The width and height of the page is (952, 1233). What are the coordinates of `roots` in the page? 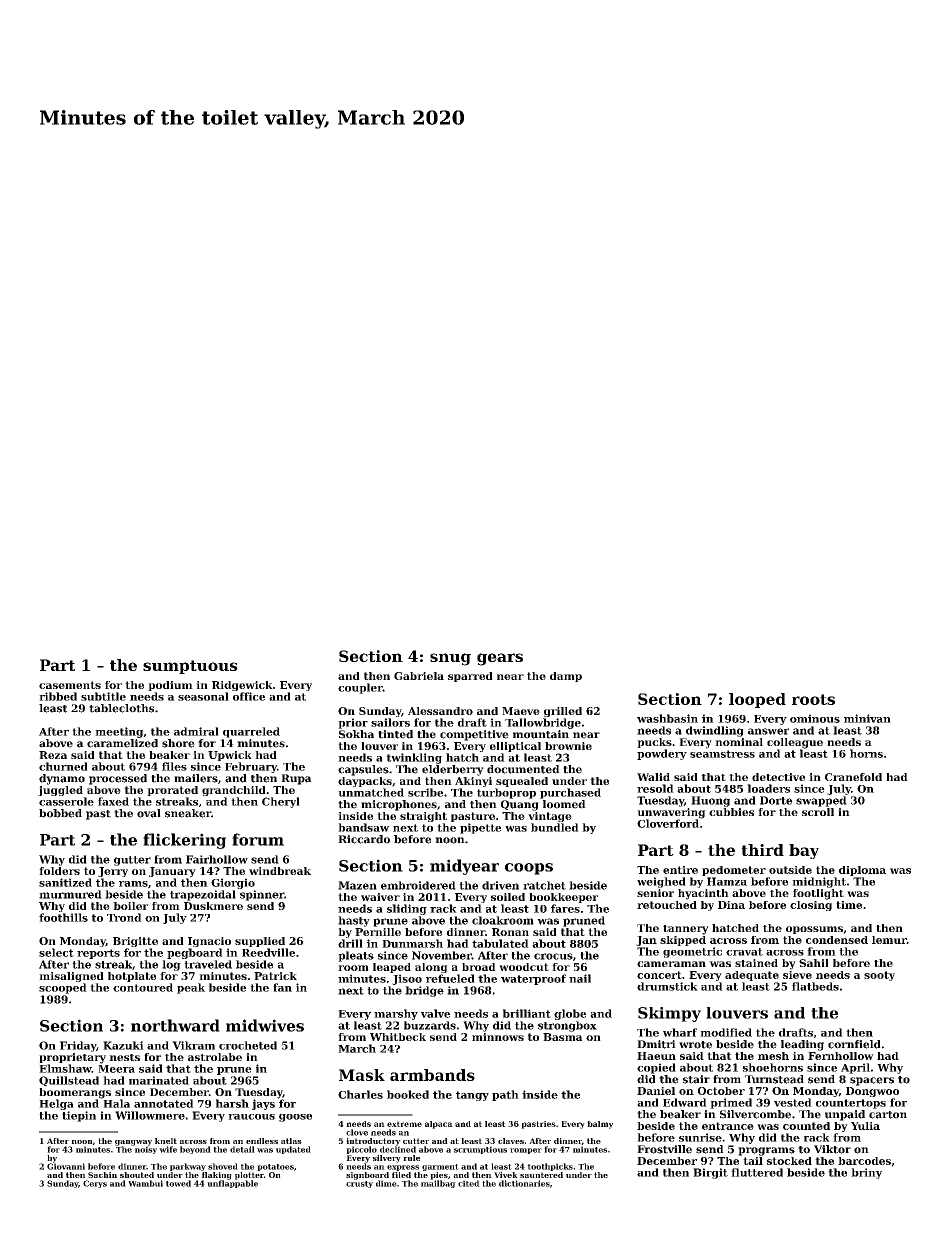 It's located at (813, 699).
